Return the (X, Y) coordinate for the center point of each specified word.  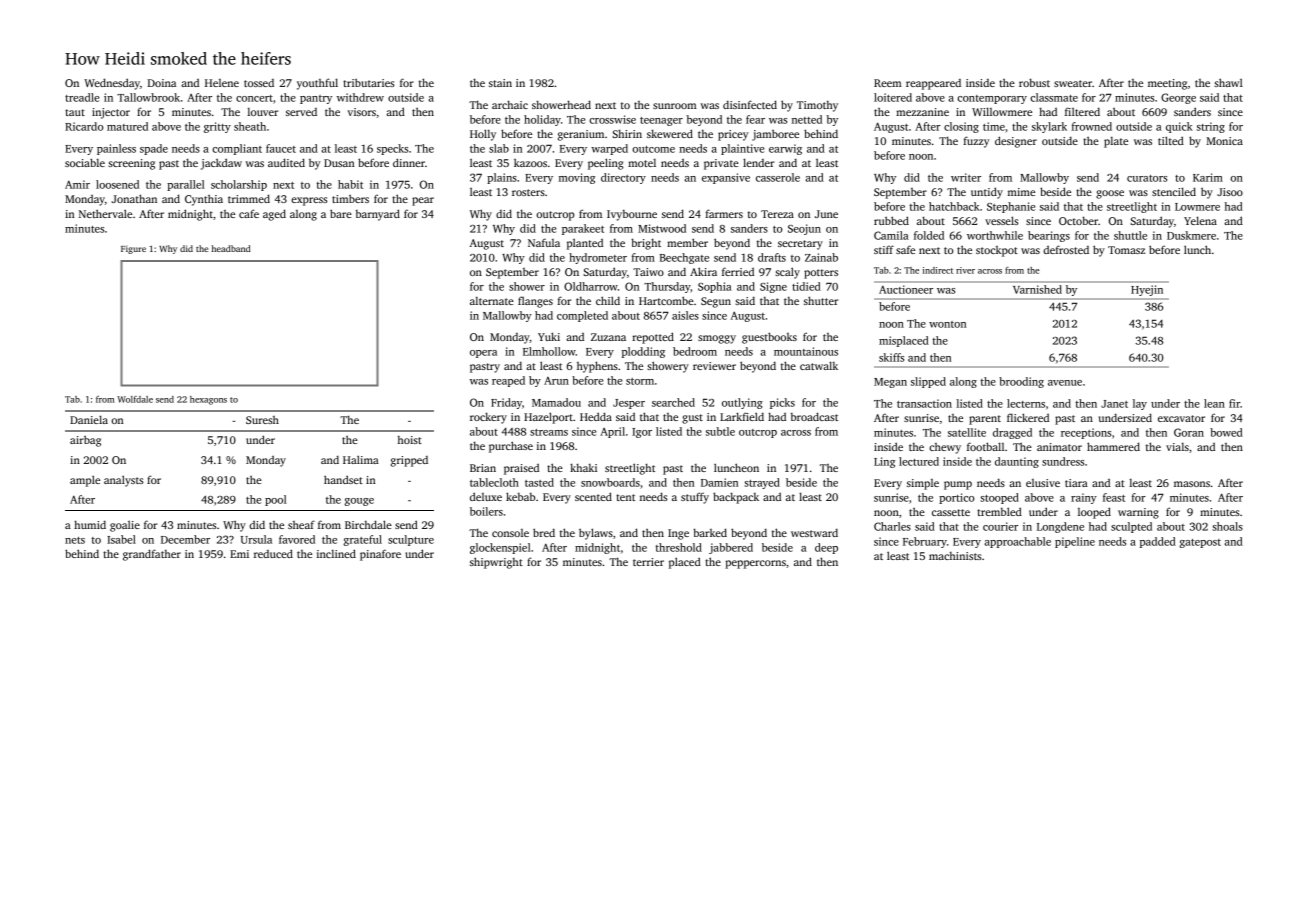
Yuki (549, 336)
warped (609, 149)
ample (85, 481)
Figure (133, 249)
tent (625, 497)
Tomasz (1126, 250)
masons (1192, 484)
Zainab (821, 257)
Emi (239, 554)
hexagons (208, 400)
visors (361, 112)
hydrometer (598, 258)
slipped (928, 382)
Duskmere (1191, 235)
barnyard (378, 215)
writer (966, 177)
